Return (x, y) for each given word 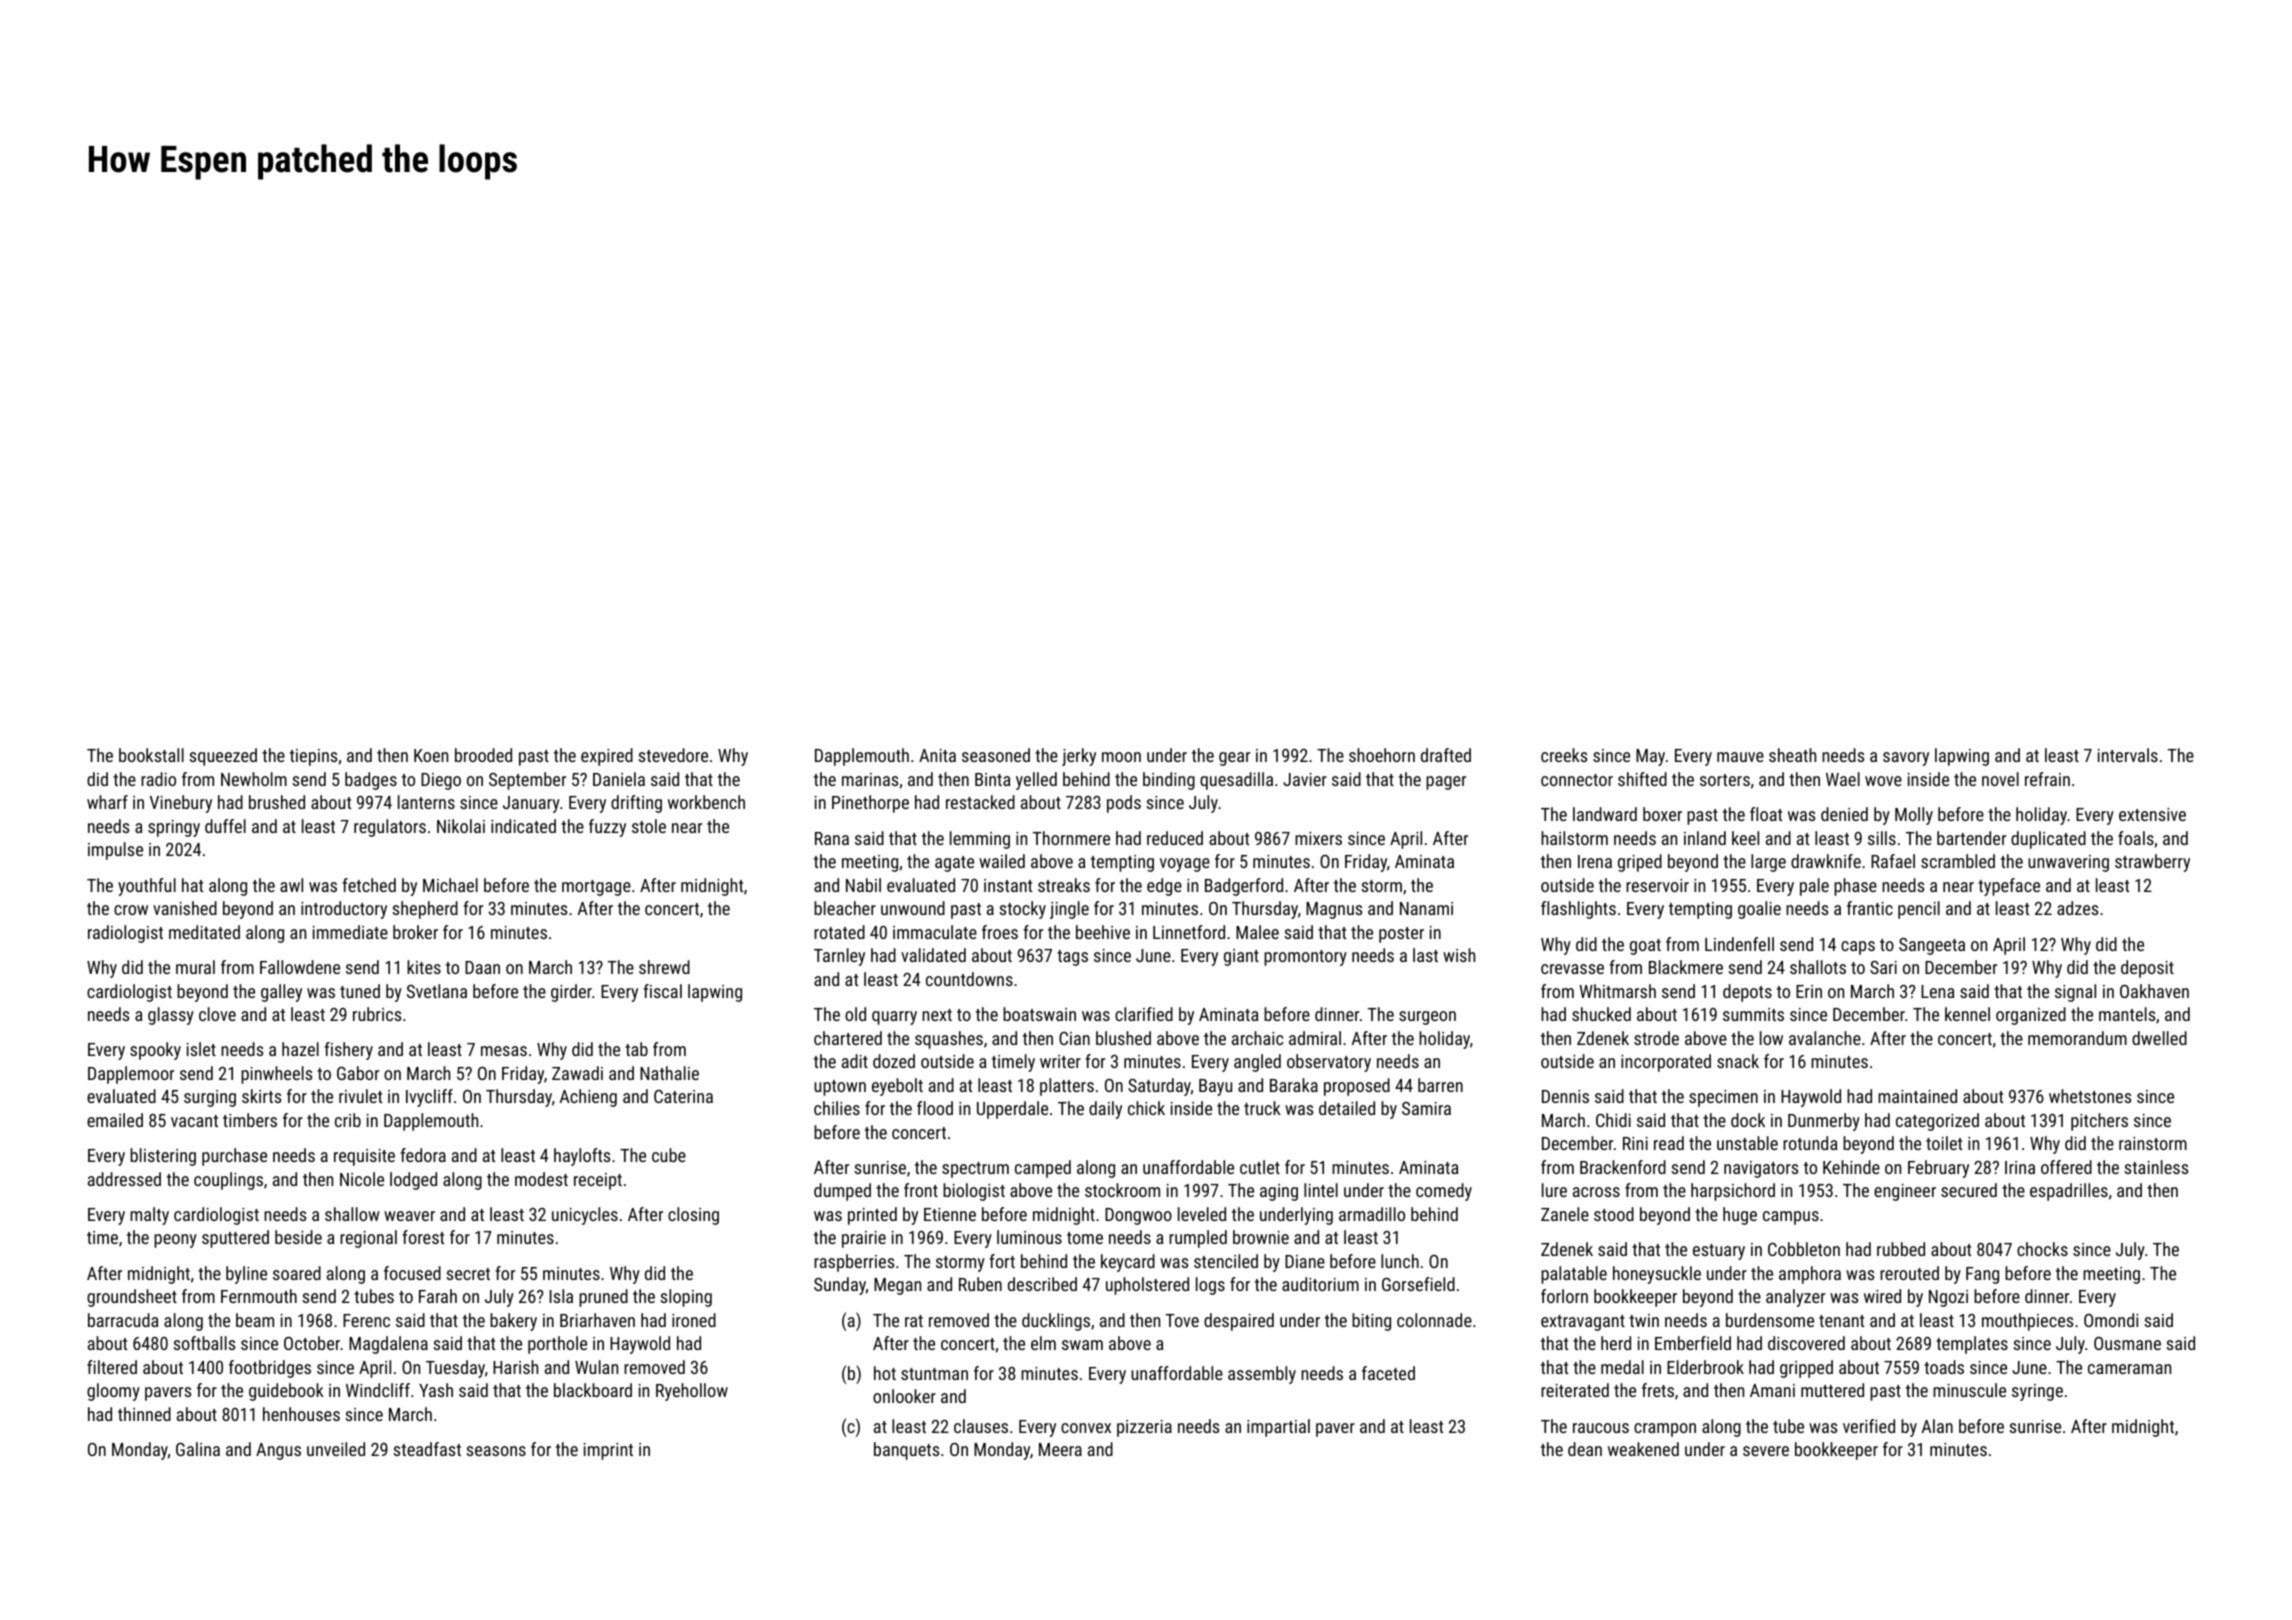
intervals (2128, 755)
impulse (115, 851)
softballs (204, 1343)
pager (1446, 783)
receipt (598, 1181)
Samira (1426, 1108)
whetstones (2090, 1096)
